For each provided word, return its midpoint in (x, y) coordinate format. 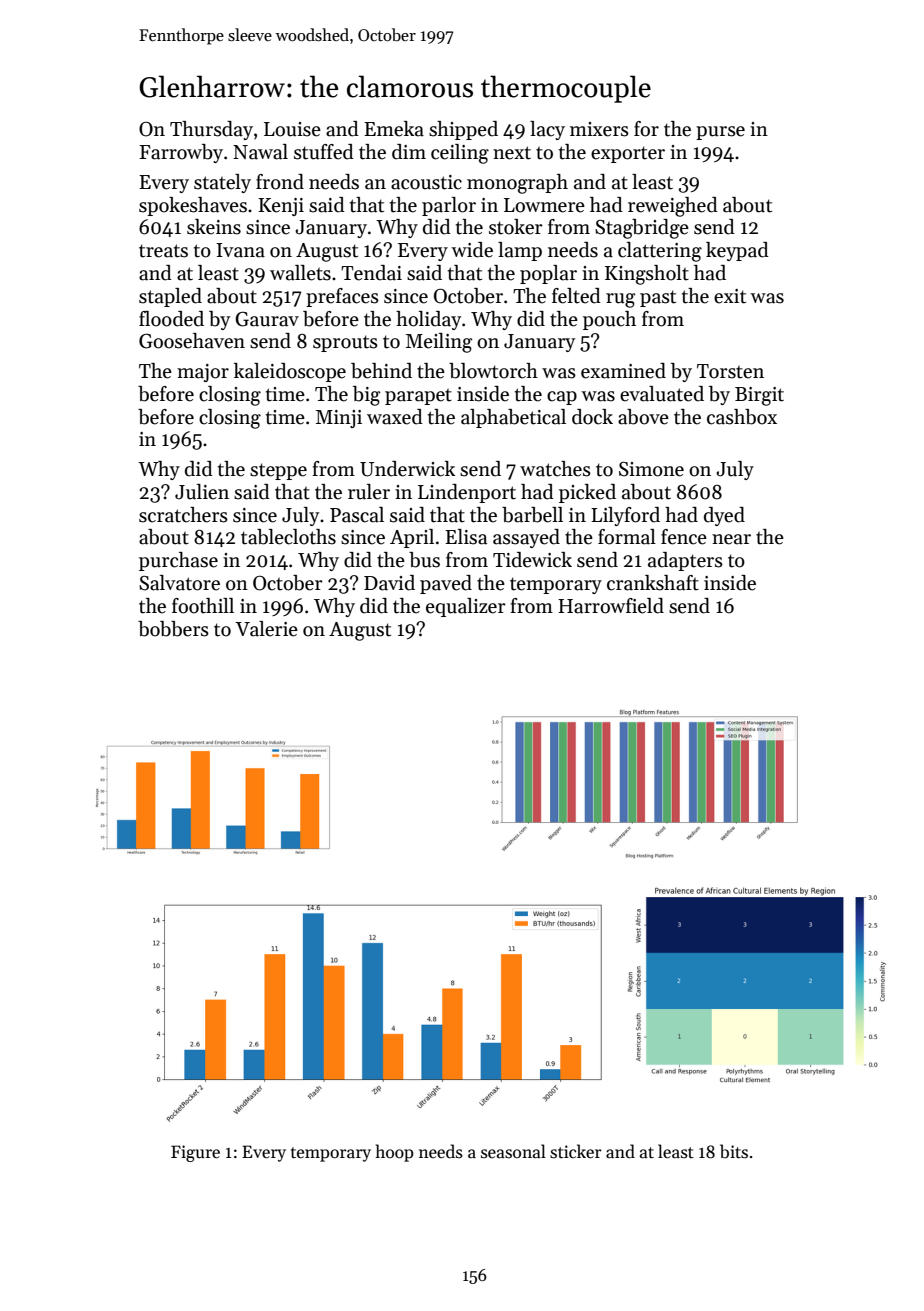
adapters (685, 561)
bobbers (173, 629)
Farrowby (181, 153)
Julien (202, 492)
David (389, 583)
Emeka (394, 129)
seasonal (513, 1151)
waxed (395, 417)
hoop (395, 1153)
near (731, 539)
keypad (737, 251)
